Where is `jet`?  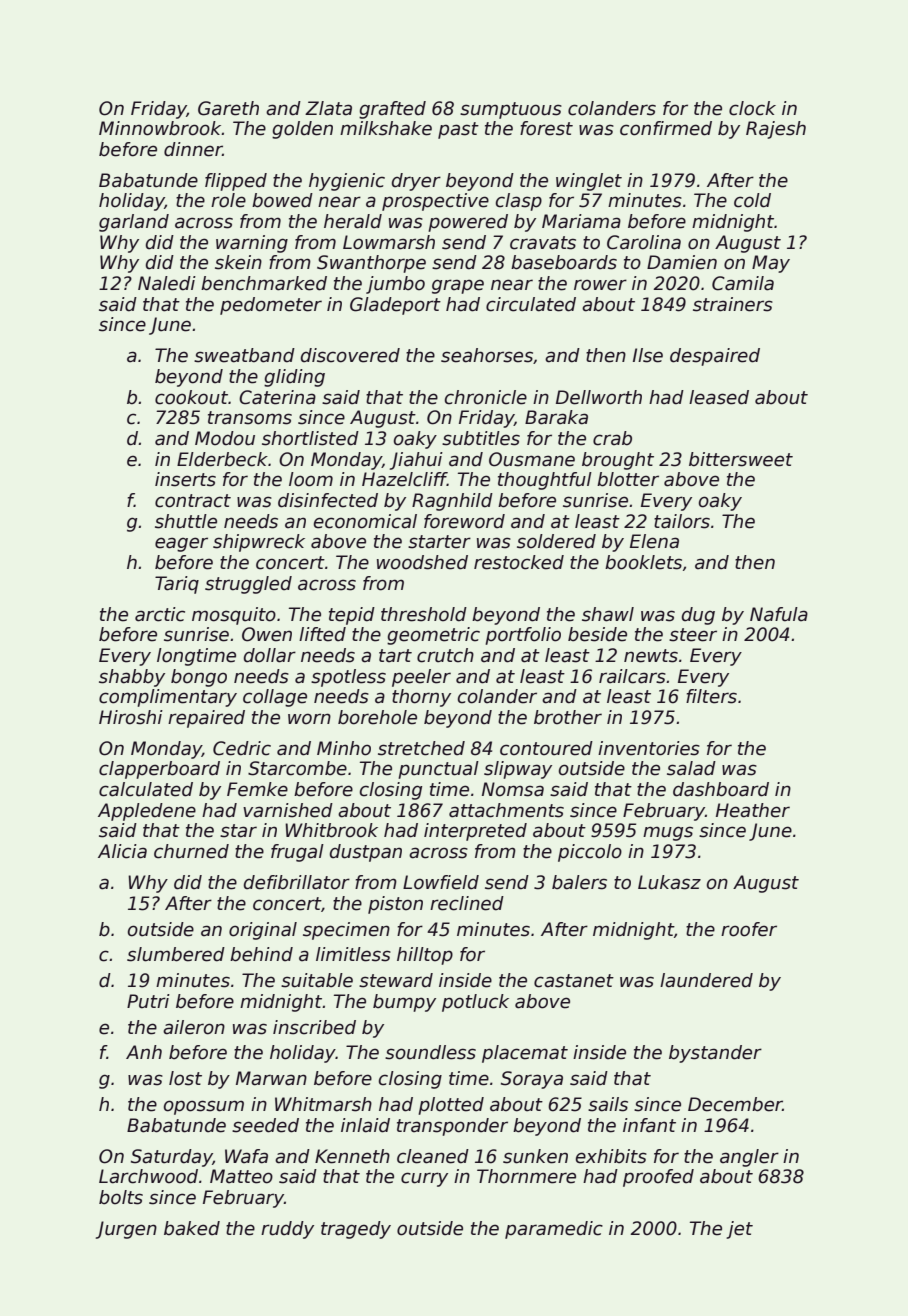 jet is located at coordinates (739, 1230).
